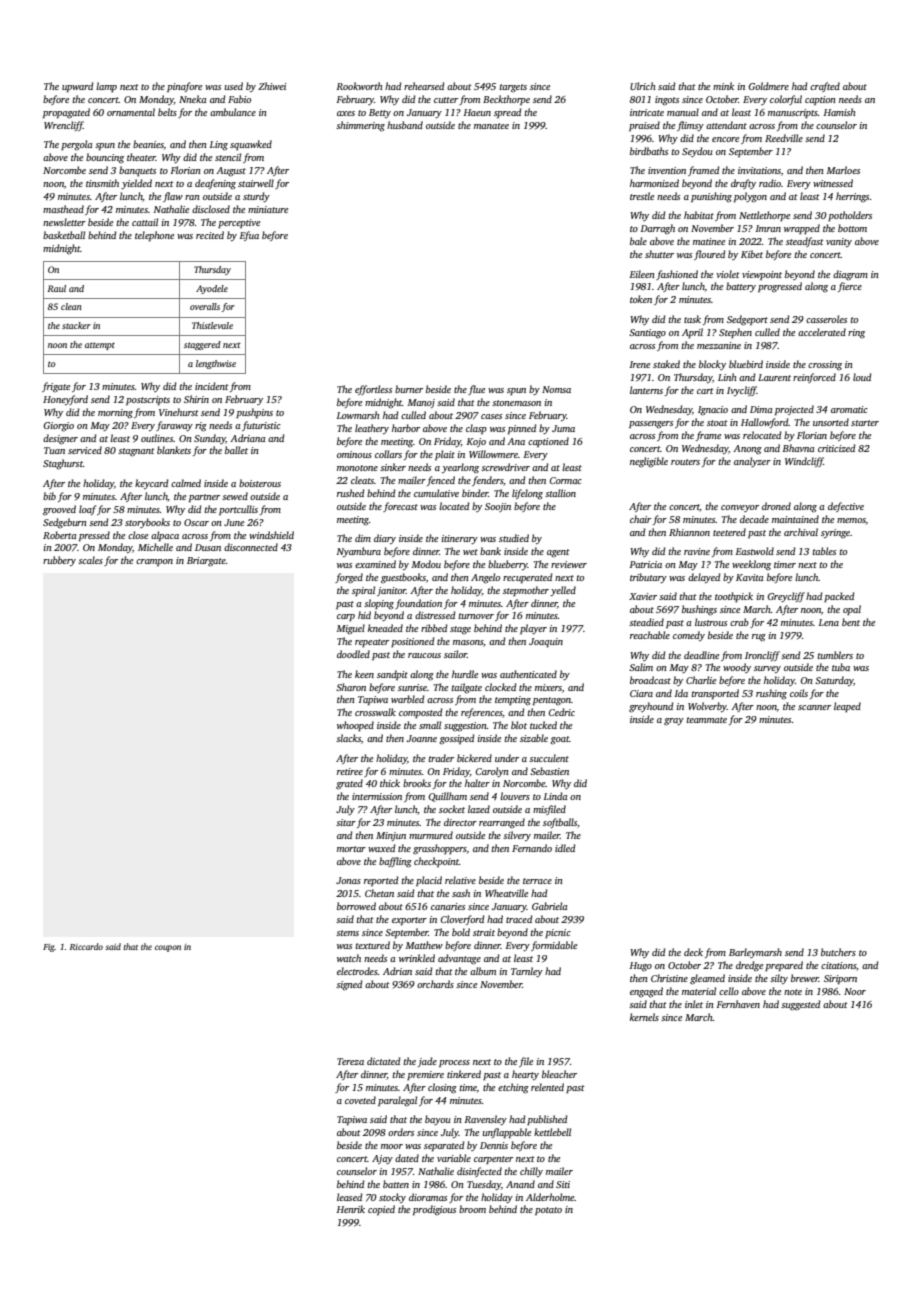 The height and width of the screenshot is (1308, 924). I want to click on Fernhaven, so click(738, 1004).
